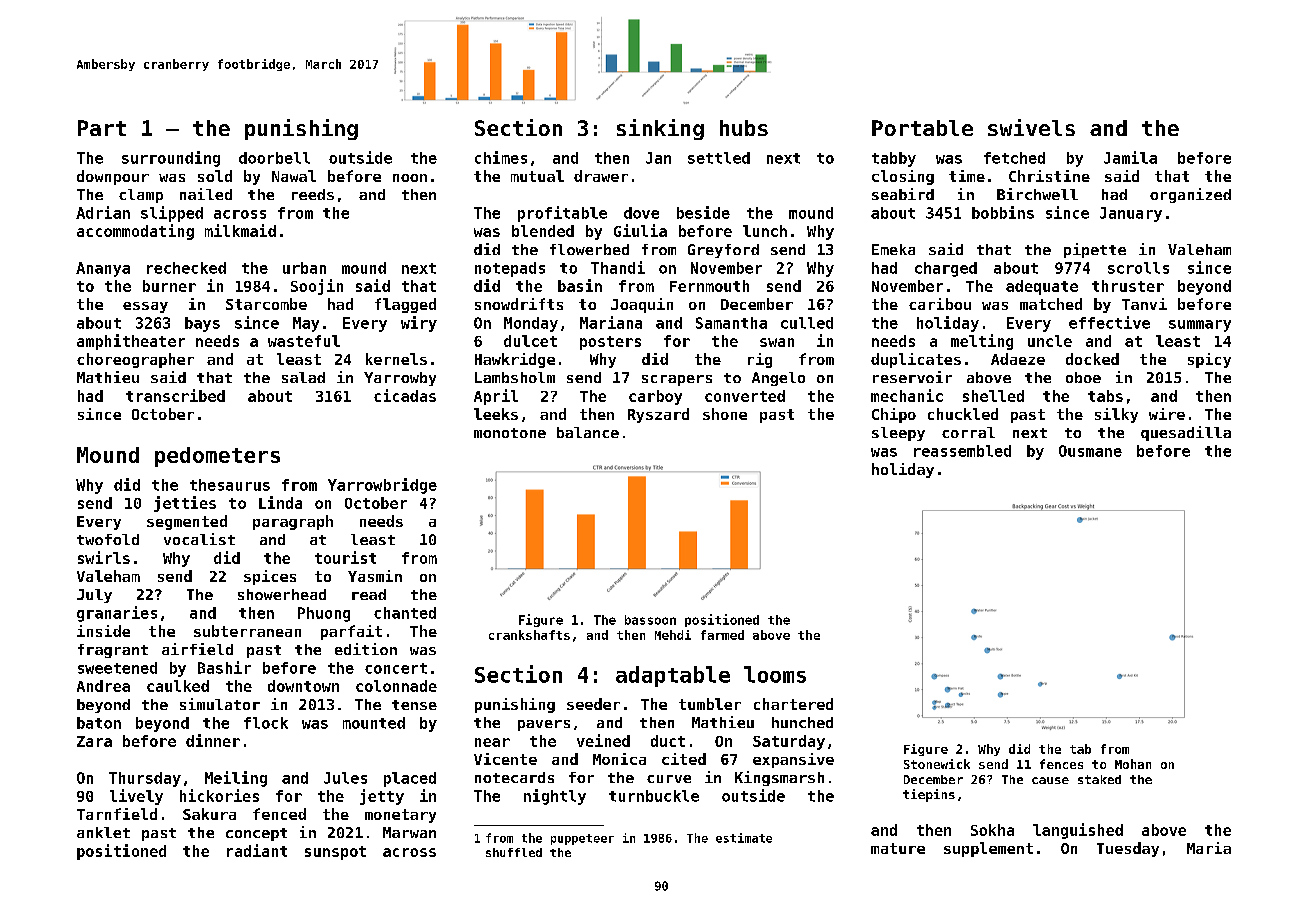 This page has width=1308, height=924. Describe the element at coordinates (1031, 127) in the page. I see `swivels` at that location.
